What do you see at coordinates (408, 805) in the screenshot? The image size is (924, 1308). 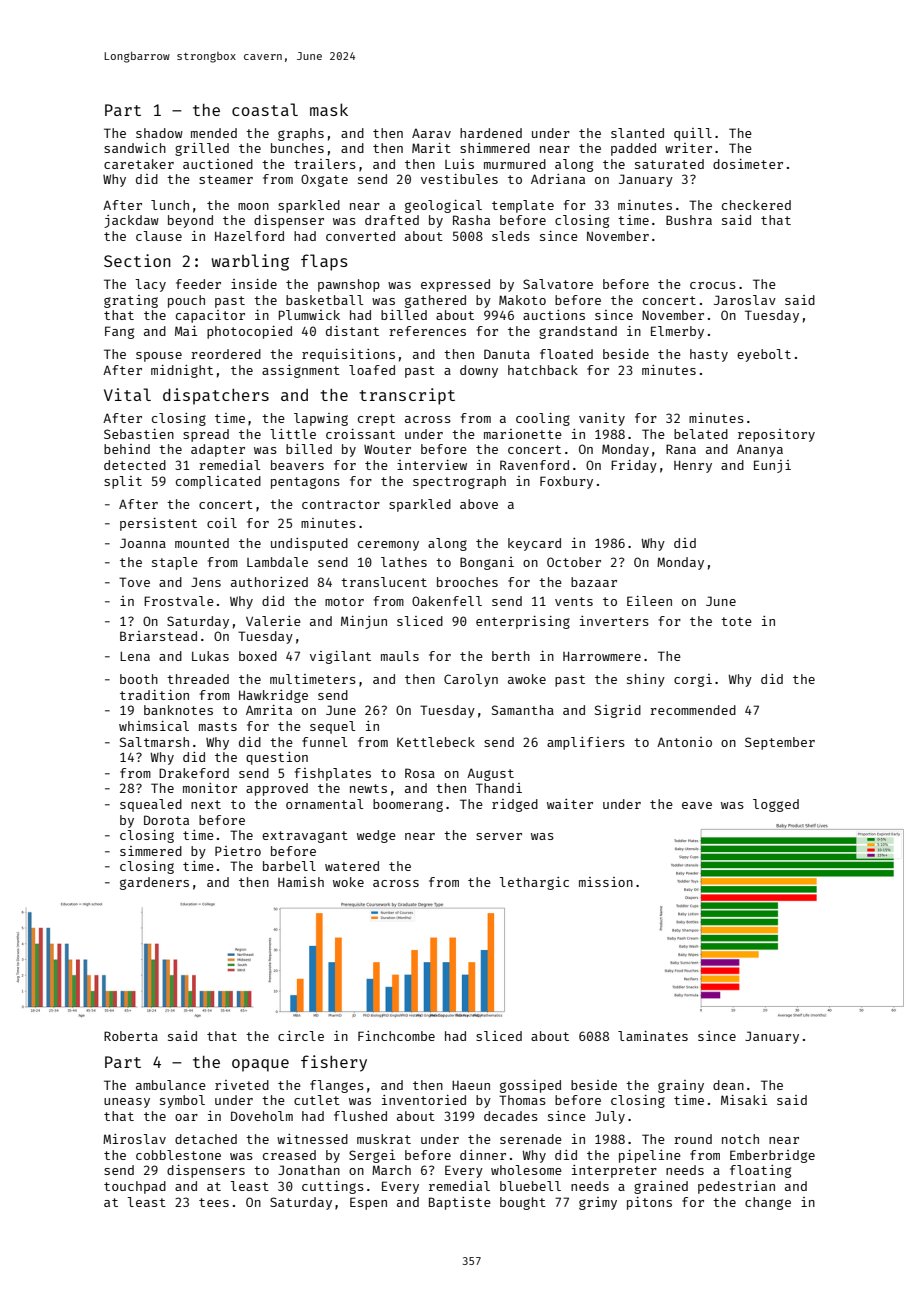 I see `boomerang` at bounding box center [408, 805].
